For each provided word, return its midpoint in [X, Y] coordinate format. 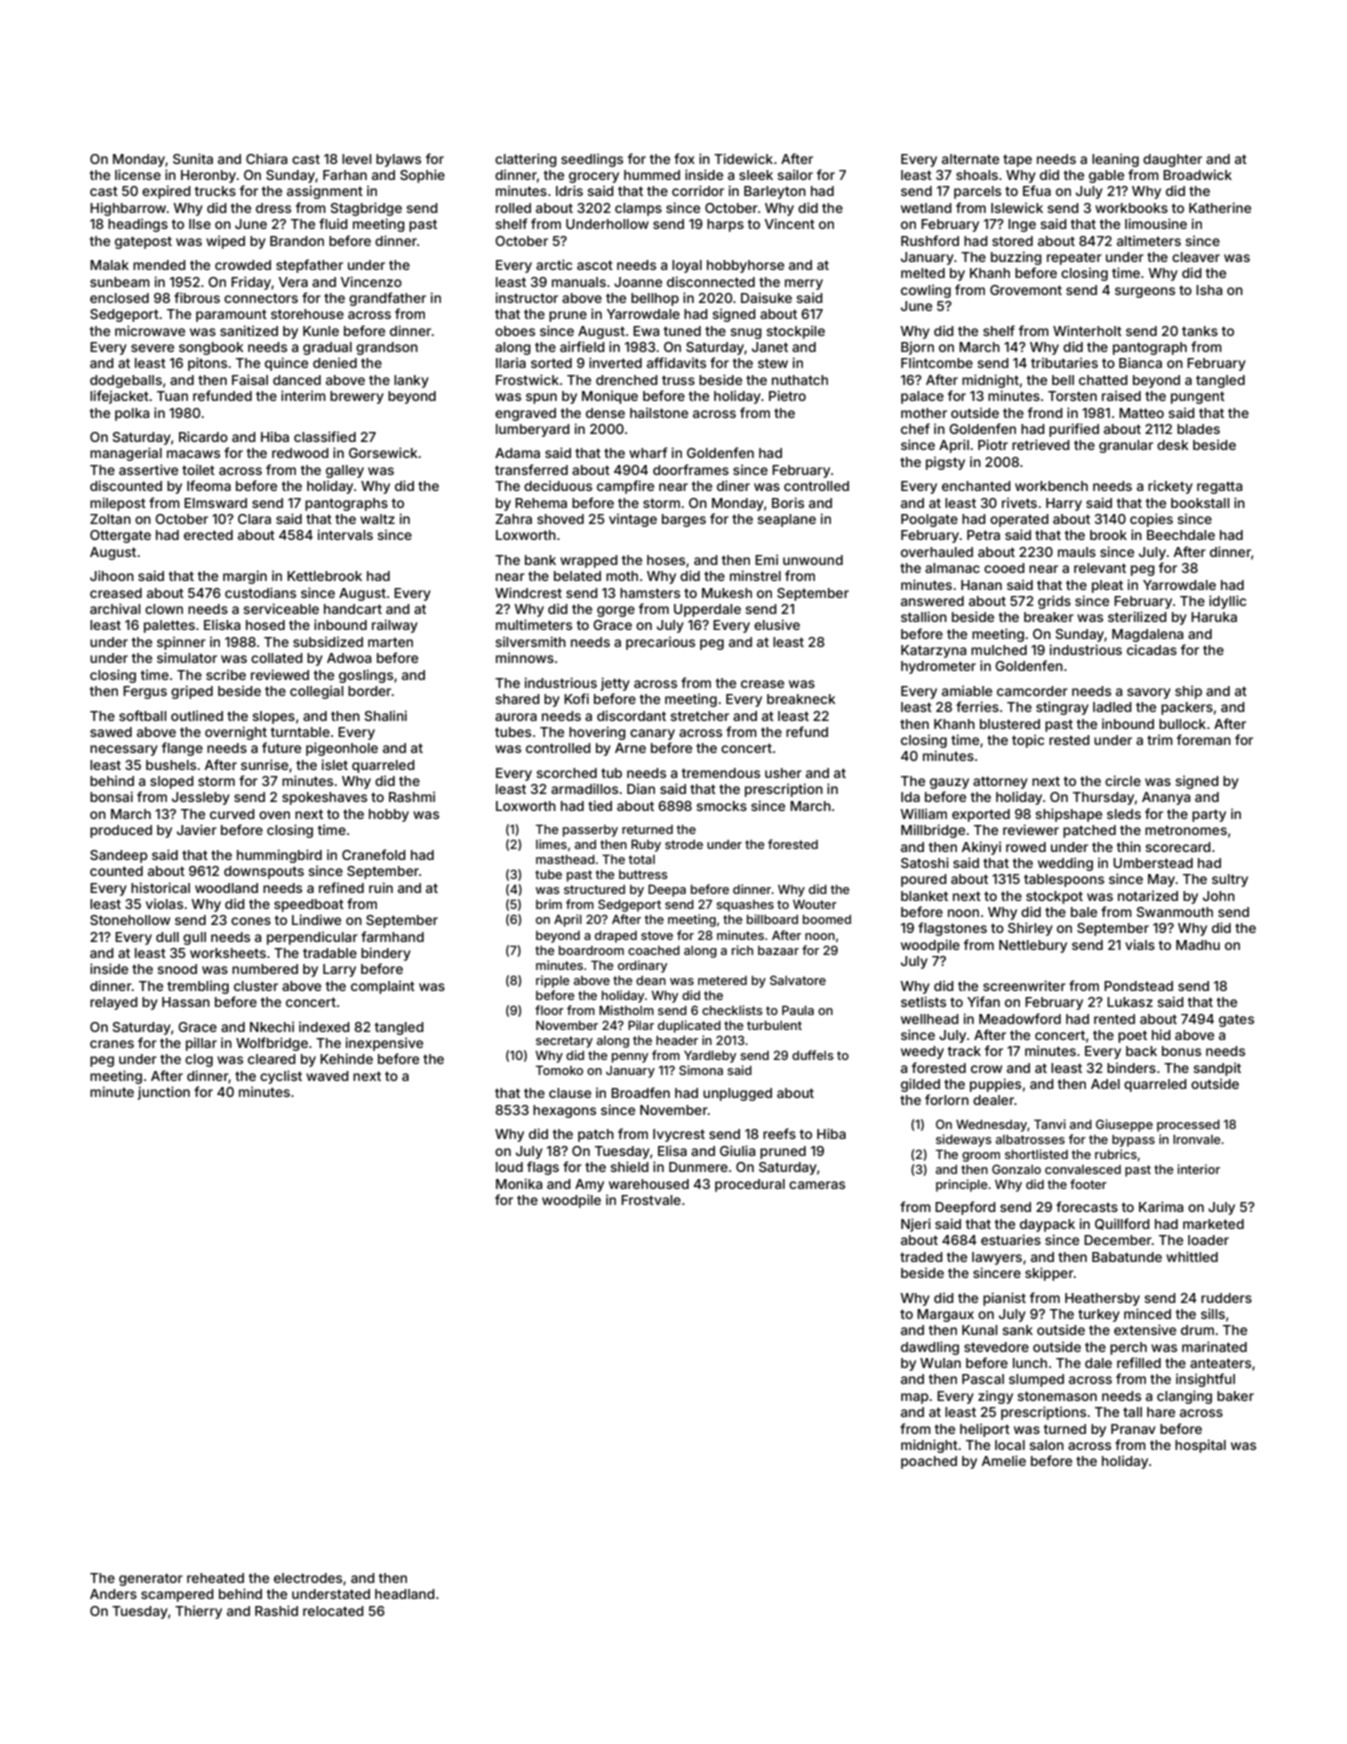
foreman [1204, 739]
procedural [750, 1185]
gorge [616, 611]
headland [405, 1594]
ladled [1112, 707]
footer [1088, 1184]
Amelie [1004, 1460]
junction [163, 1093]
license [138, 174]
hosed [265, 625]
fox [684, 158]
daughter [1172, 160]
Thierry [198, 1612]
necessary [124, 750]
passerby [590, 831]
